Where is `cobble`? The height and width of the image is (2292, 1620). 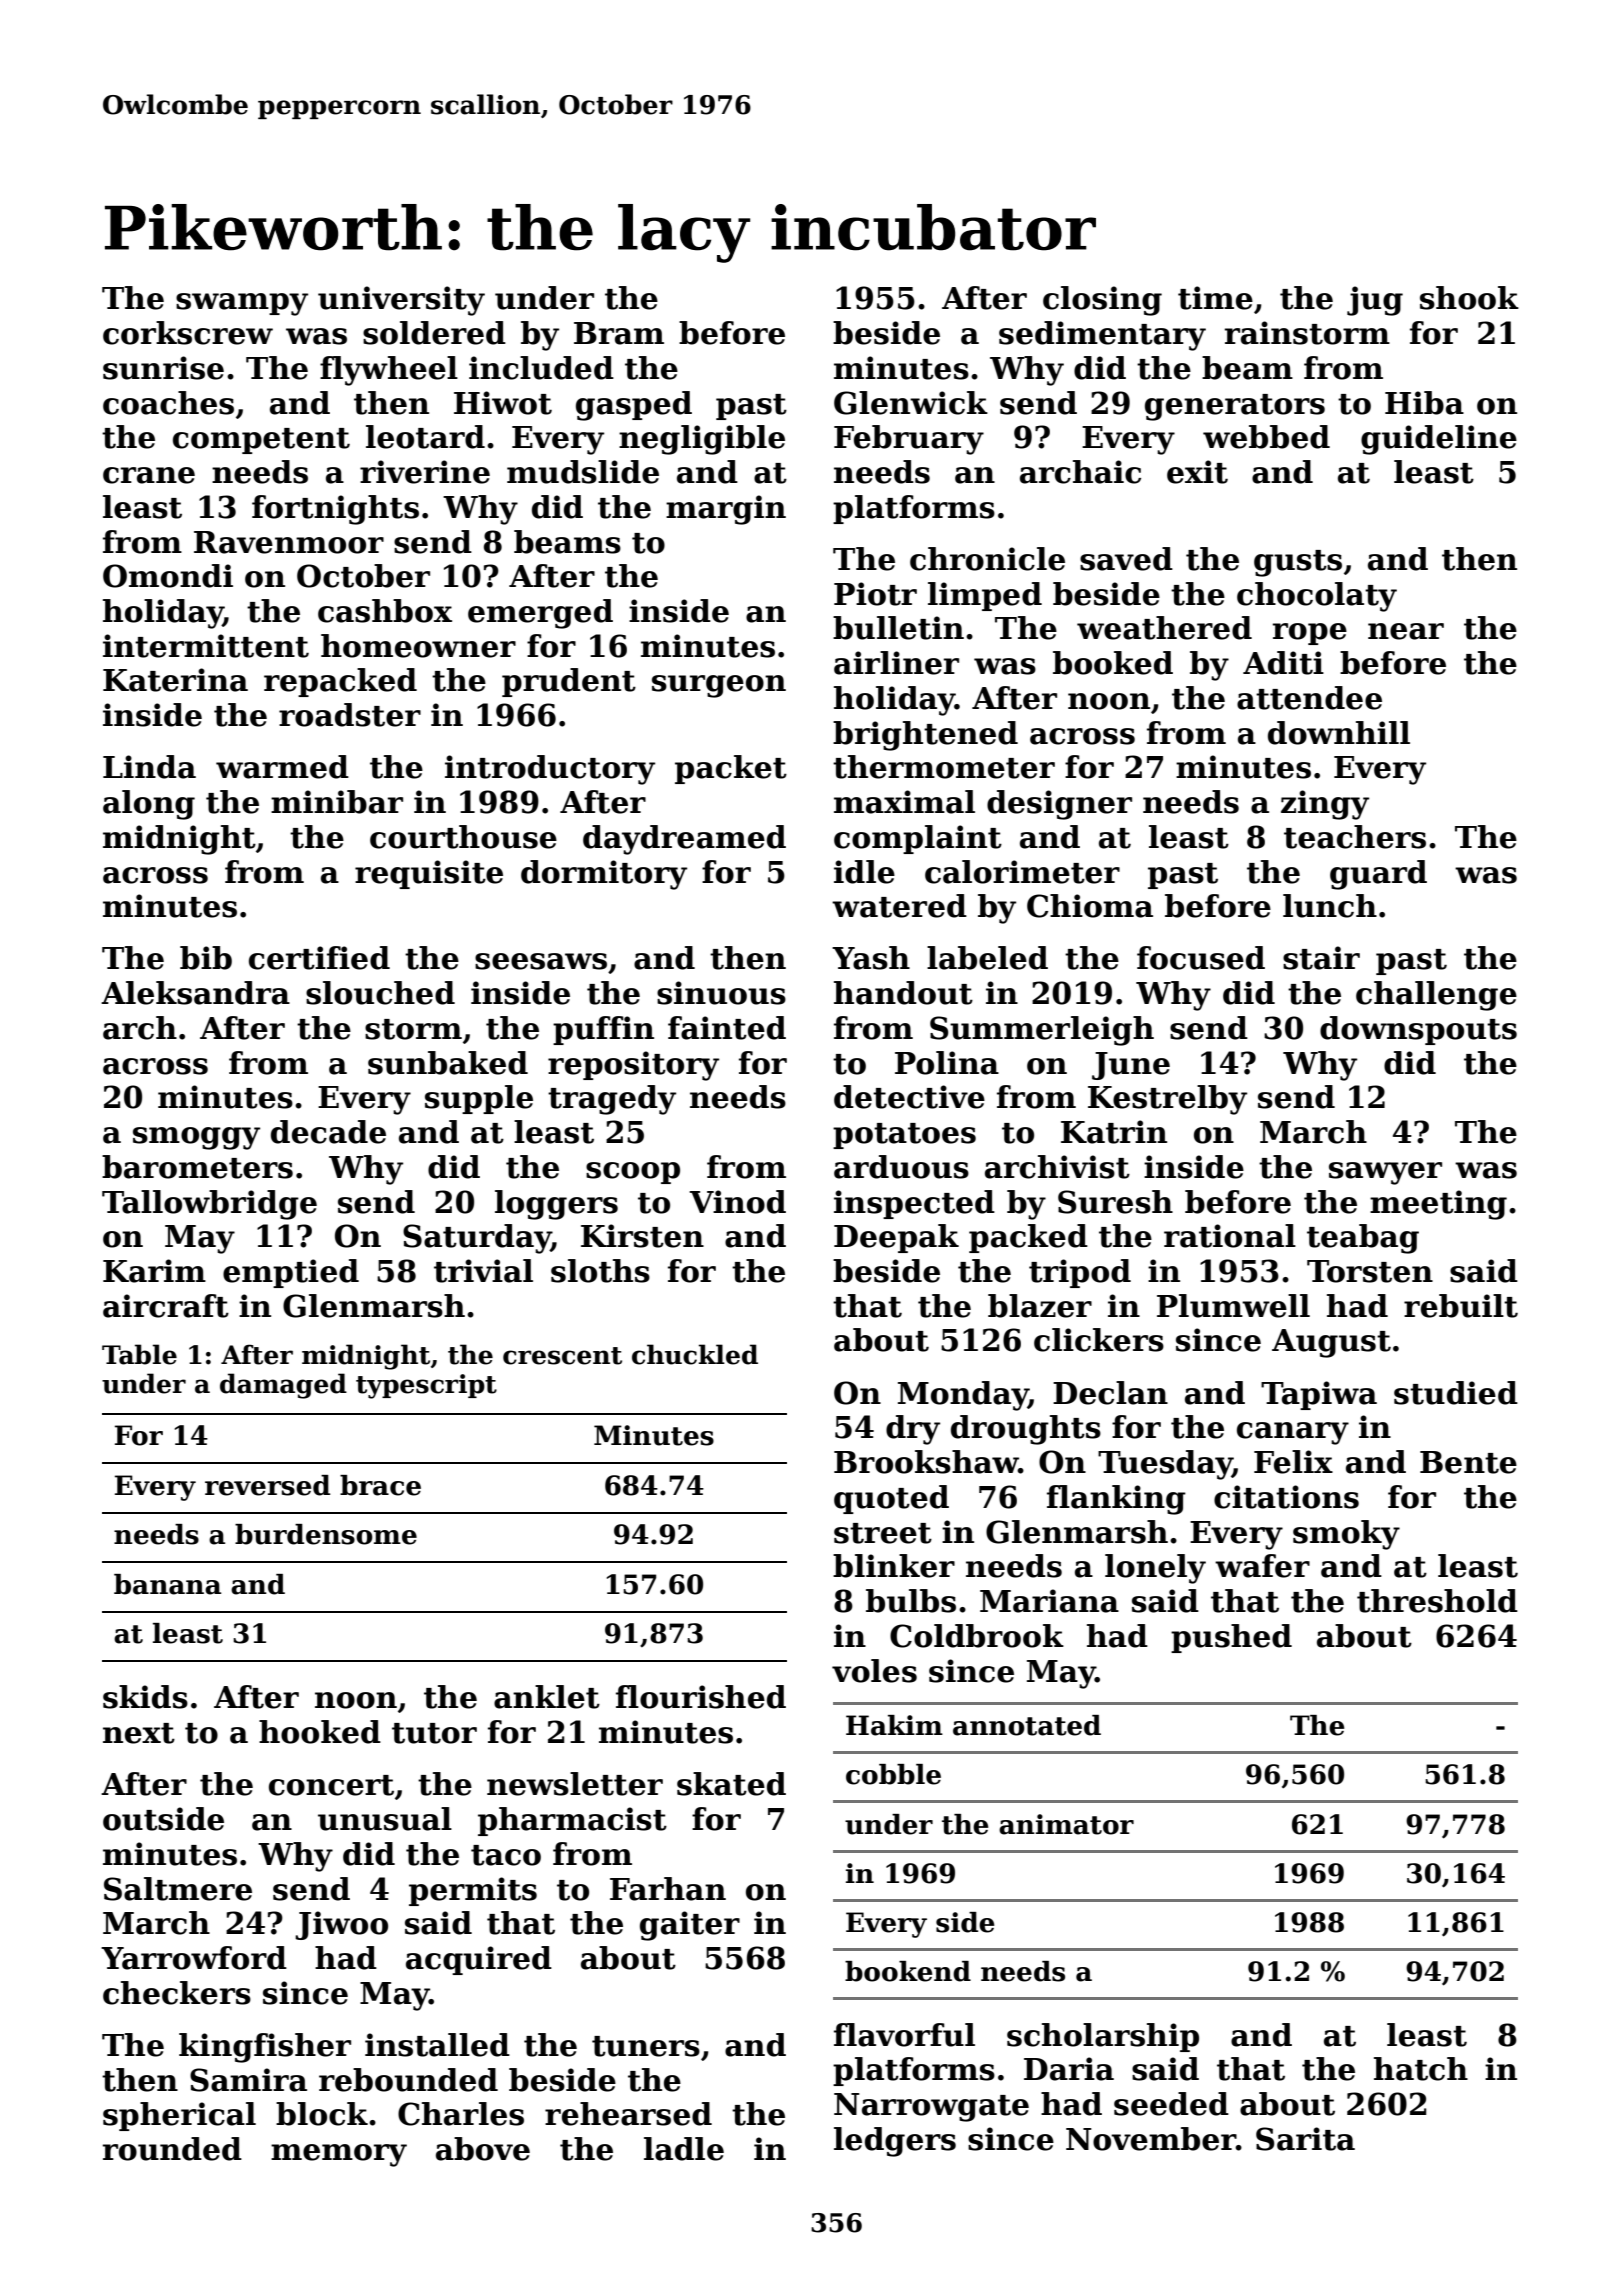
cobble is located at coordinates (893, 1774).
